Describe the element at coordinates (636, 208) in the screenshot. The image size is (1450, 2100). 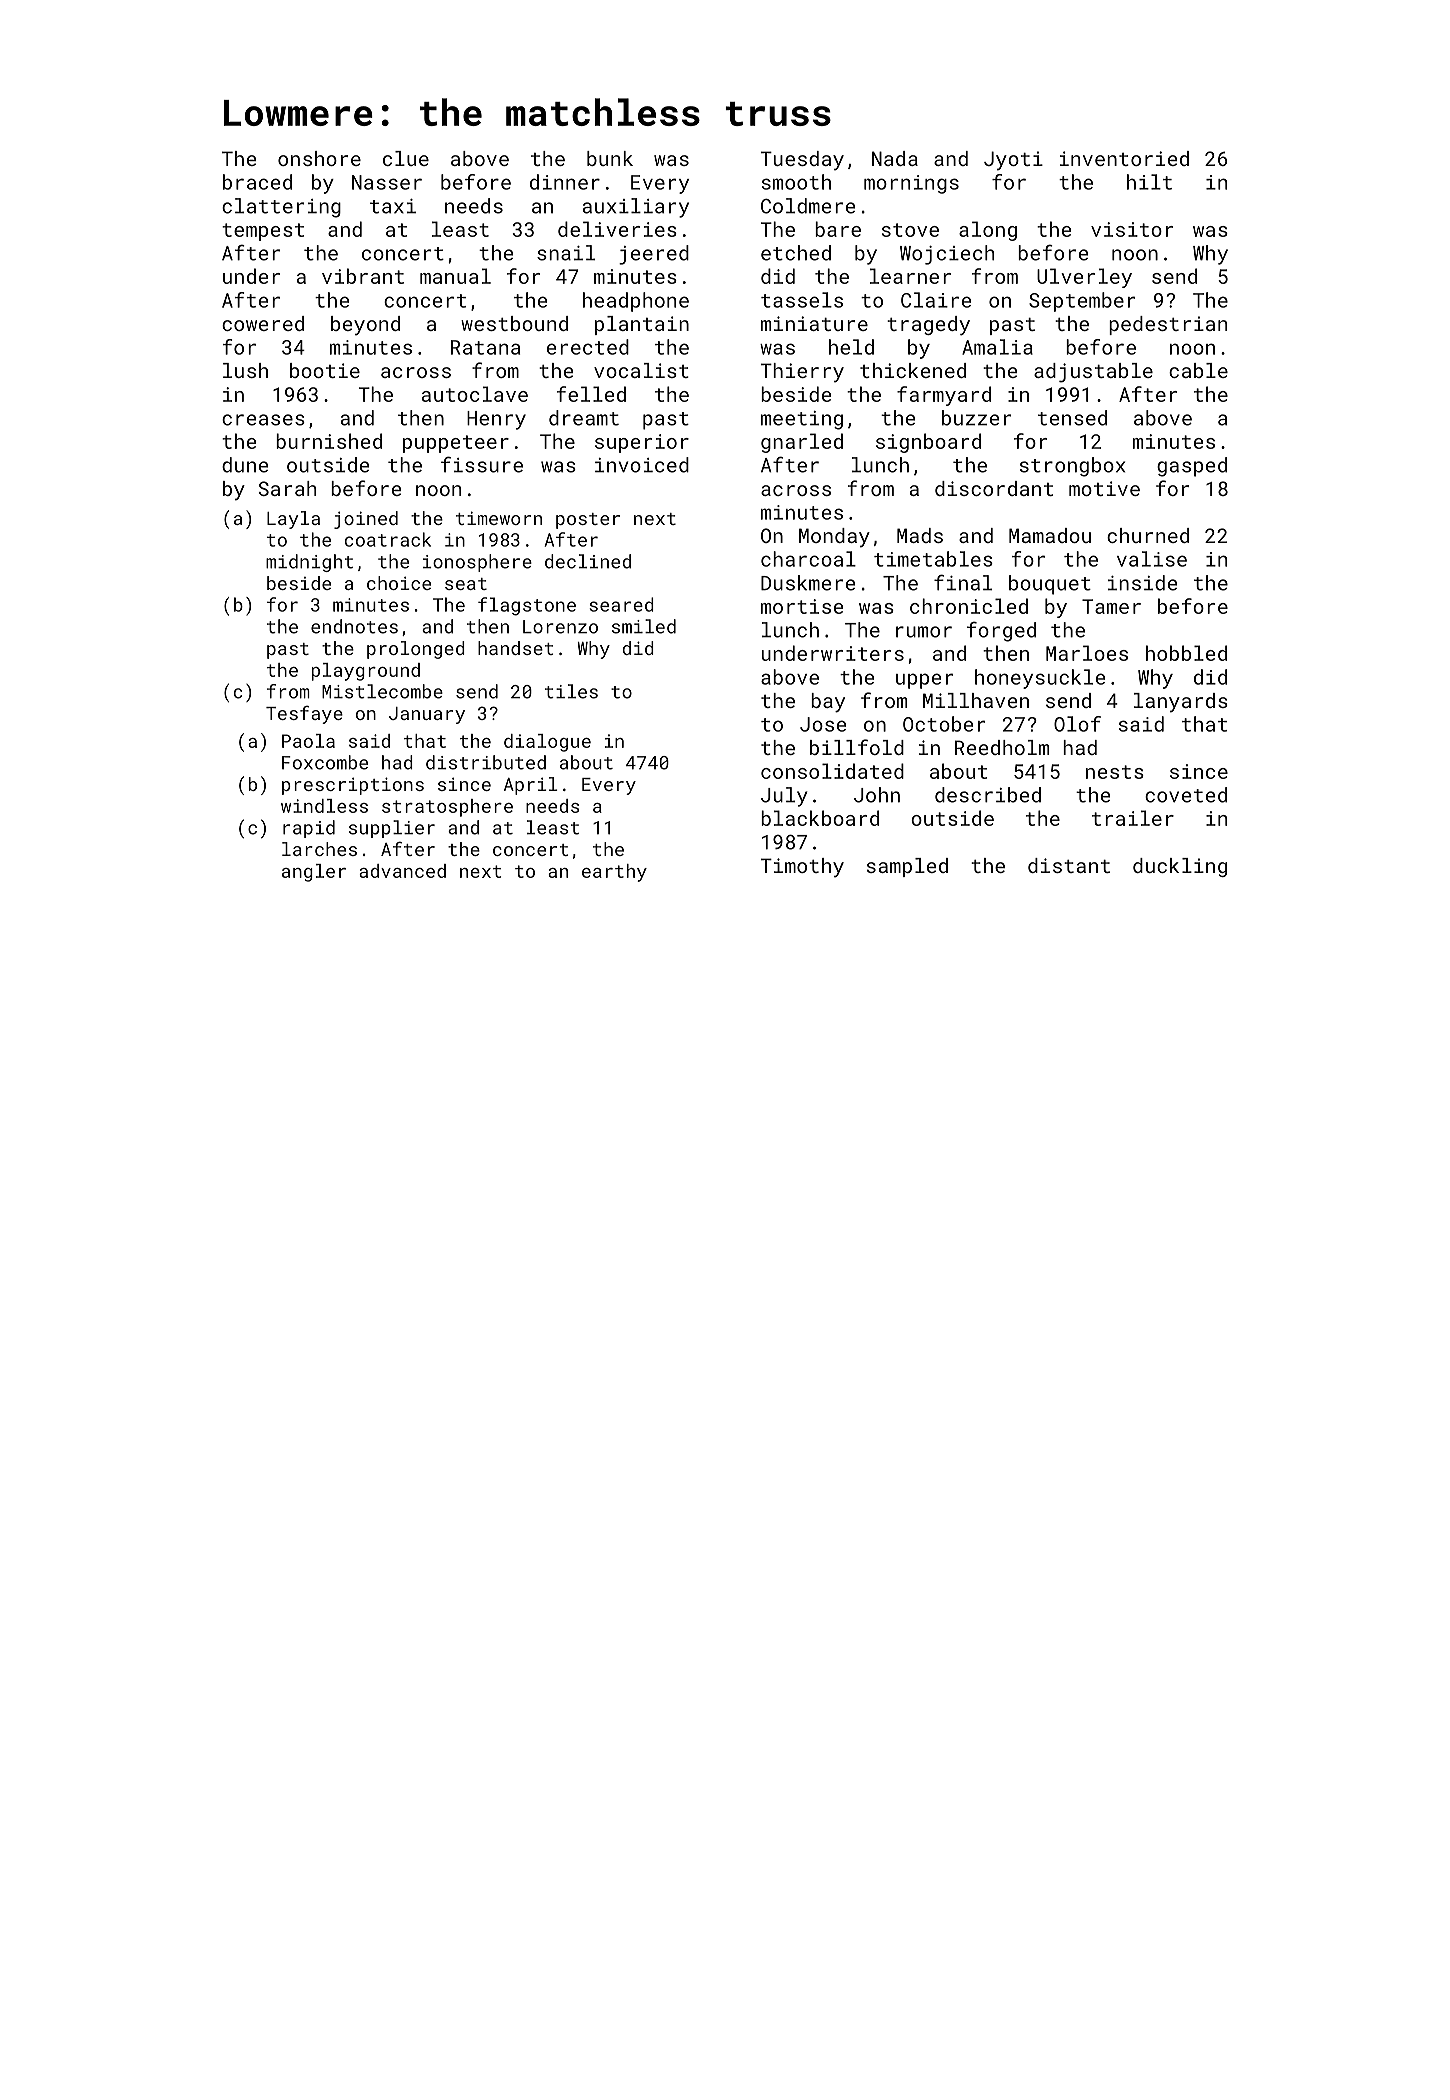
I see `auxiliary` at that location.
